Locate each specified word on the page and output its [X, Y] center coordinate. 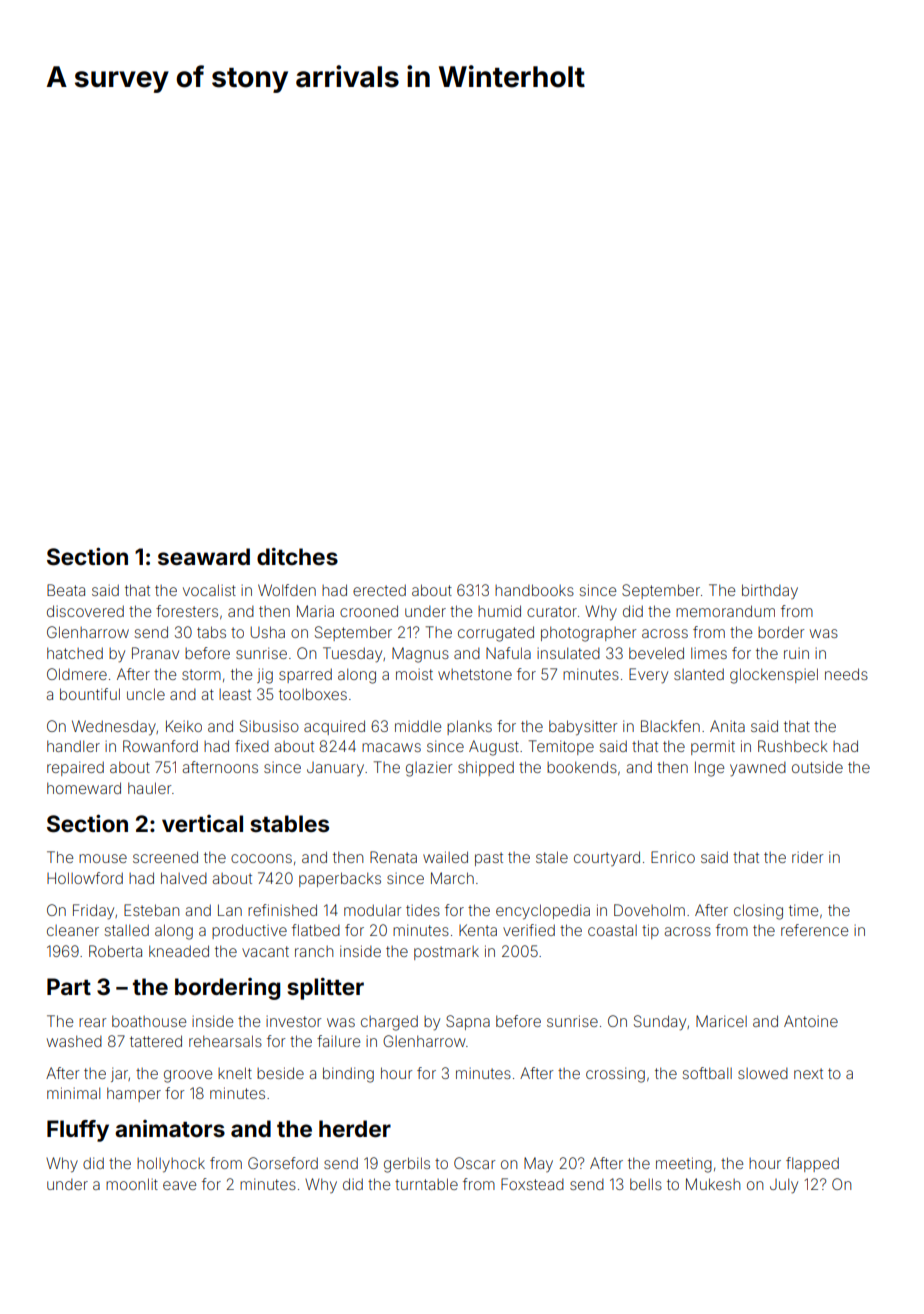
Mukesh [713, 1184]
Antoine [811, 1021]
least [235, 694]
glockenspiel [774, 676]
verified [529, 930]
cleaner [73, 930]
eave [179, 1185]
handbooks [534, 590]
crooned [369, 611]
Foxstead [532, 1184]
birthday [770, 591]
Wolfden [287, 590]
